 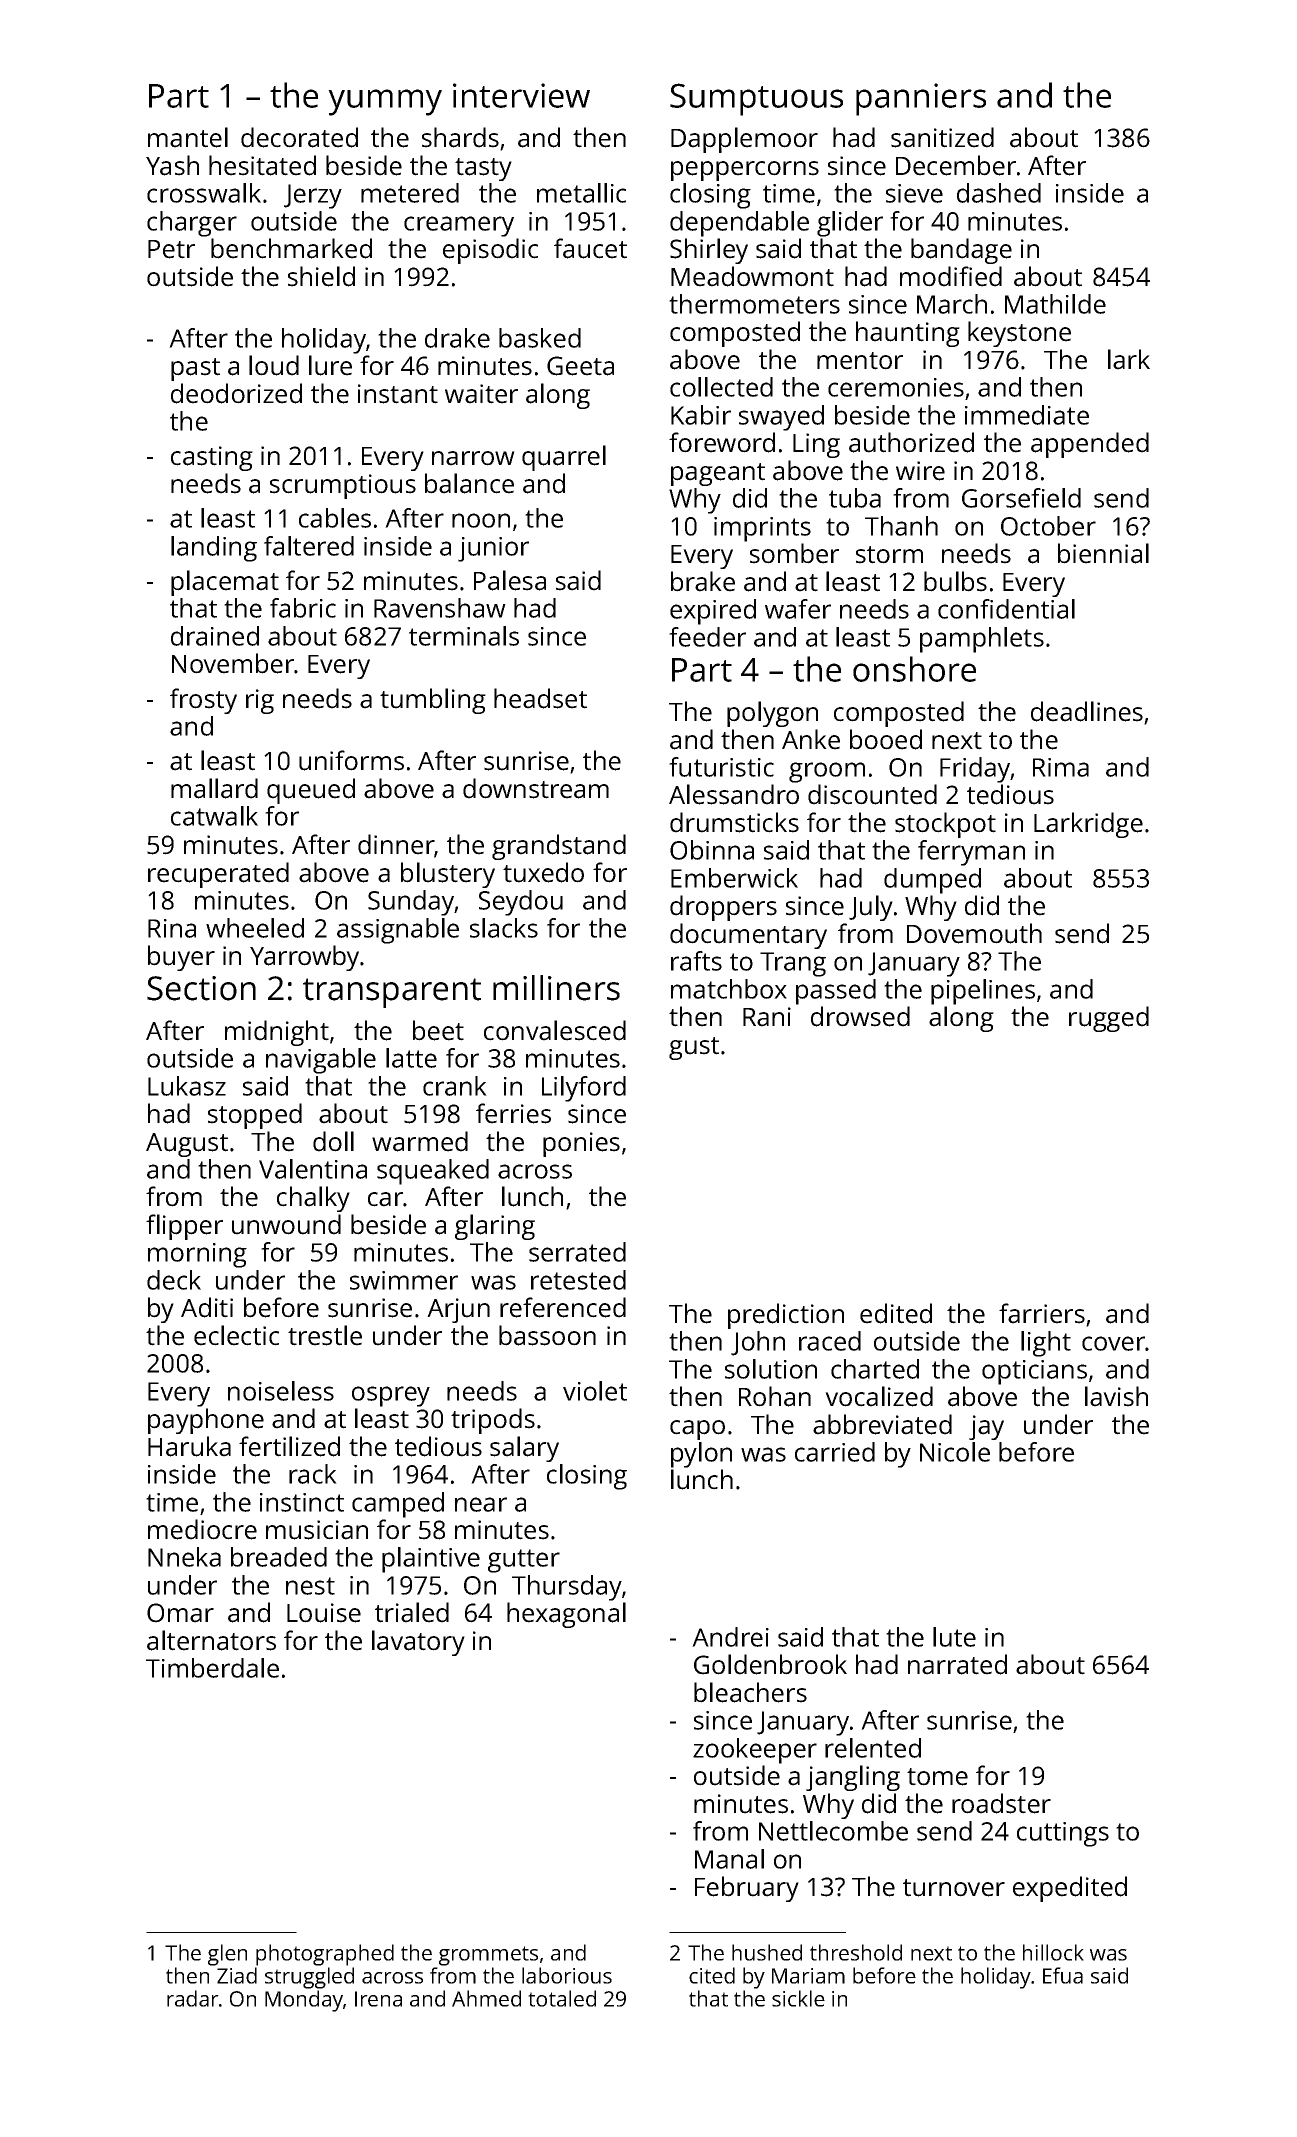 I want to click on glen, so click(x=227, y=1955).
